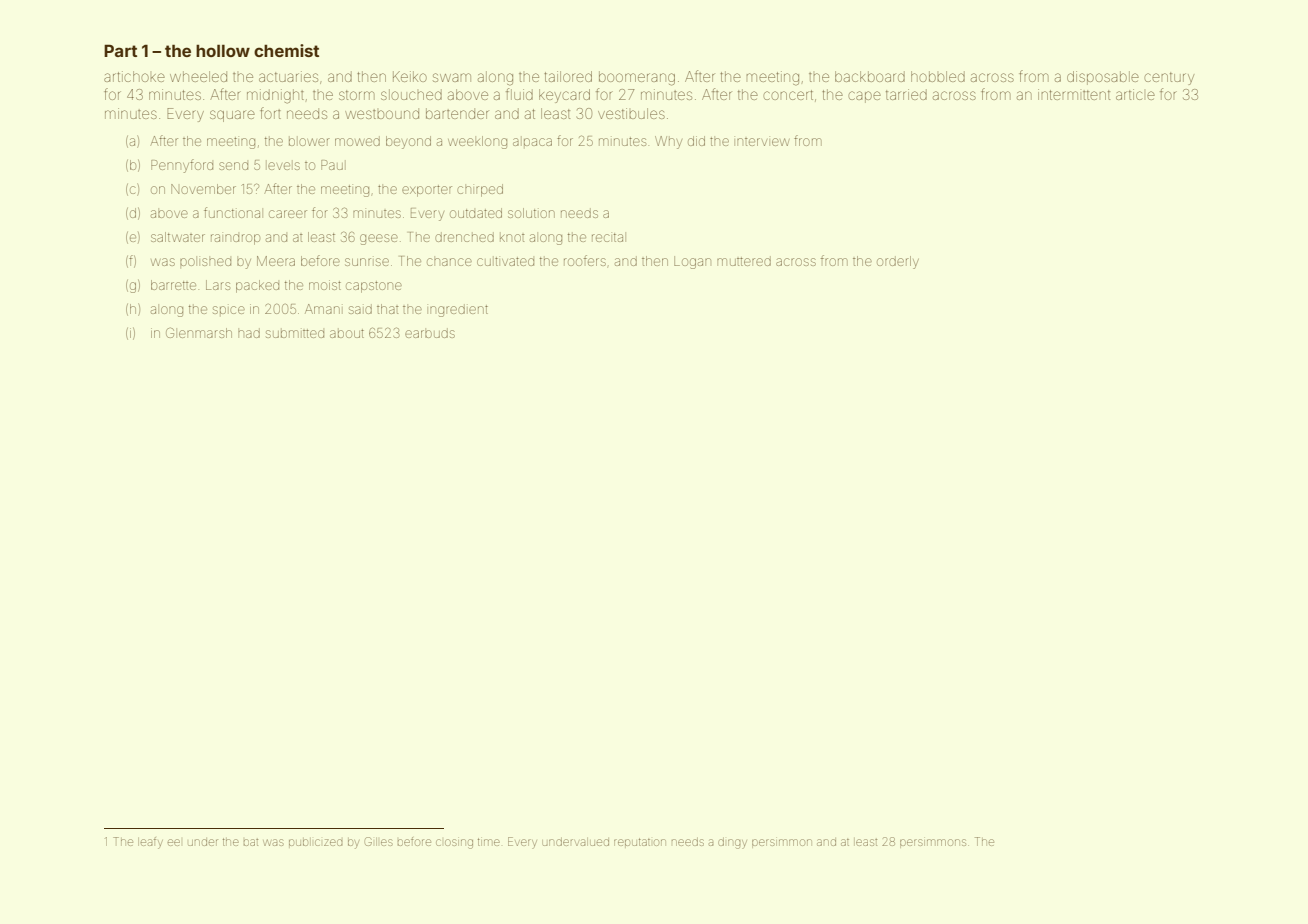  I want to click on dingy, so click(732, 843).
